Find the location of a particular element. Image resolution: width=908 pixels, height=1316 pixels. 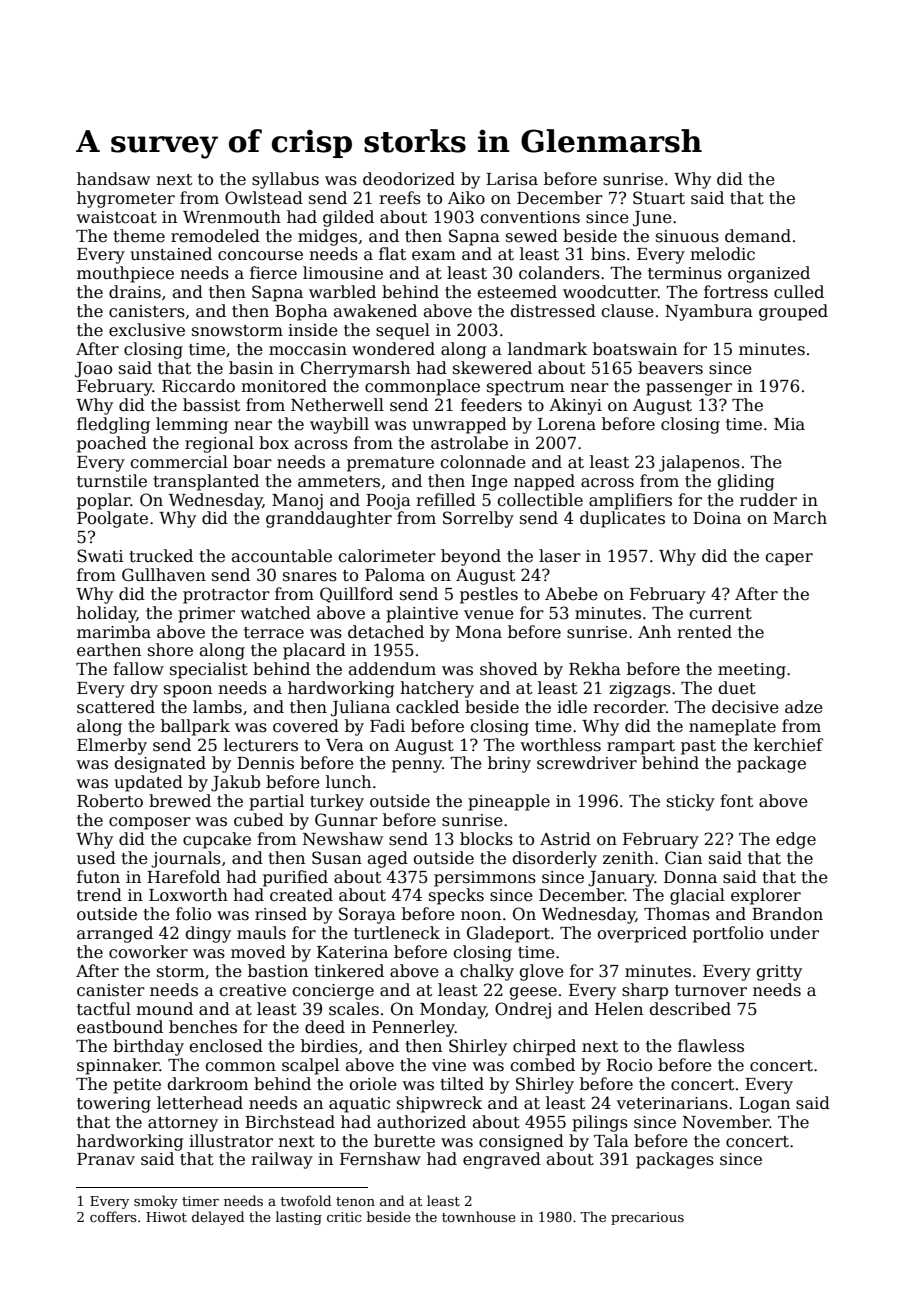

sequel is located at coordinates (403, 331).
